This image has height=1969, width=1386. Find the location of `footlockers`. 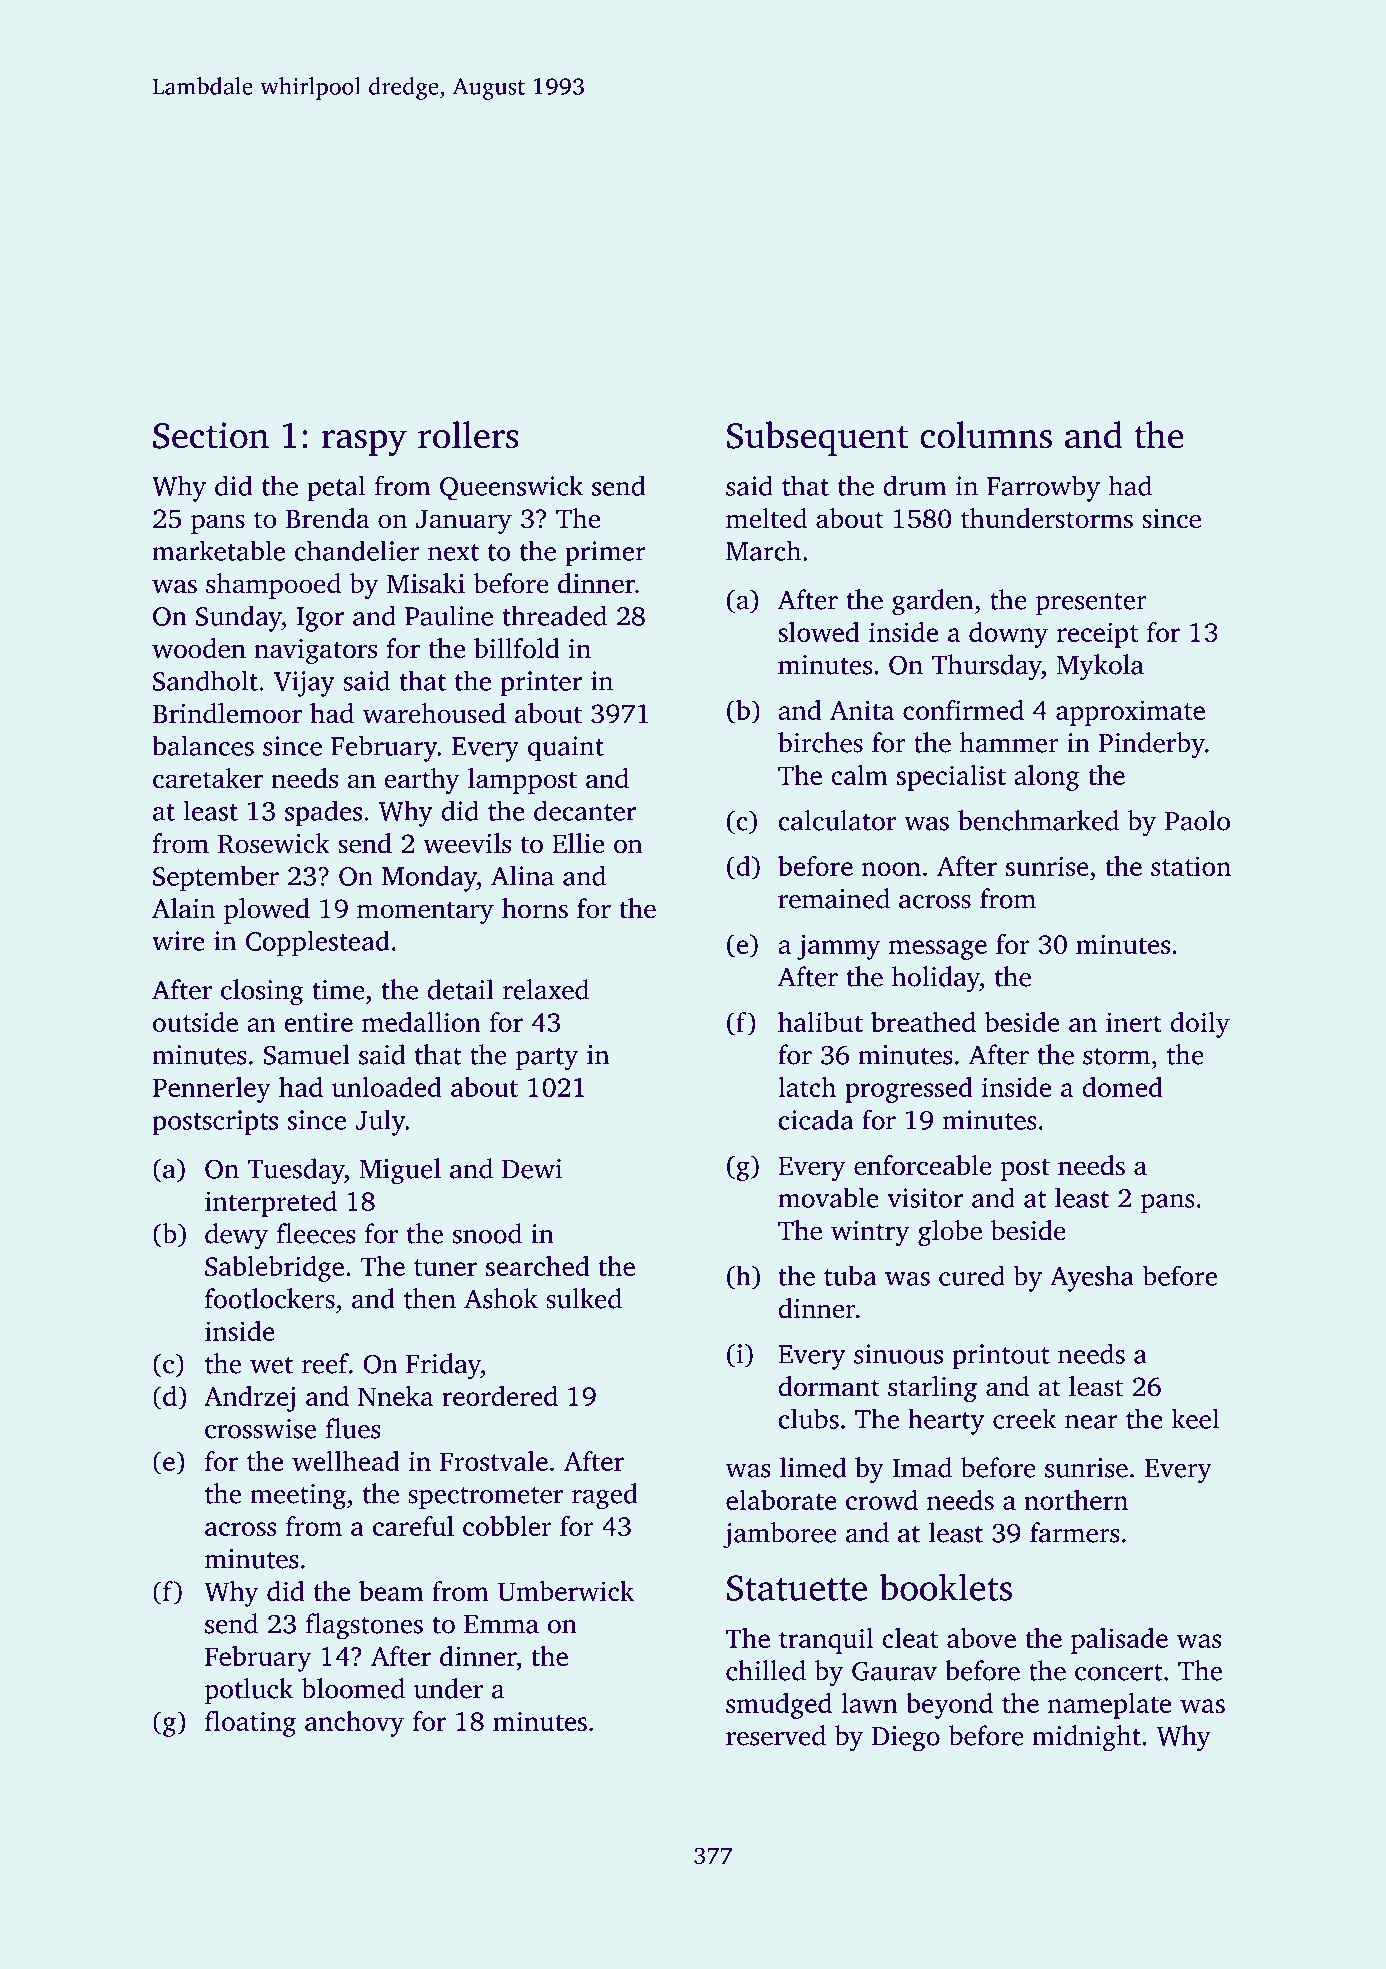

footlockers is located at coordinates (270, 1298).
